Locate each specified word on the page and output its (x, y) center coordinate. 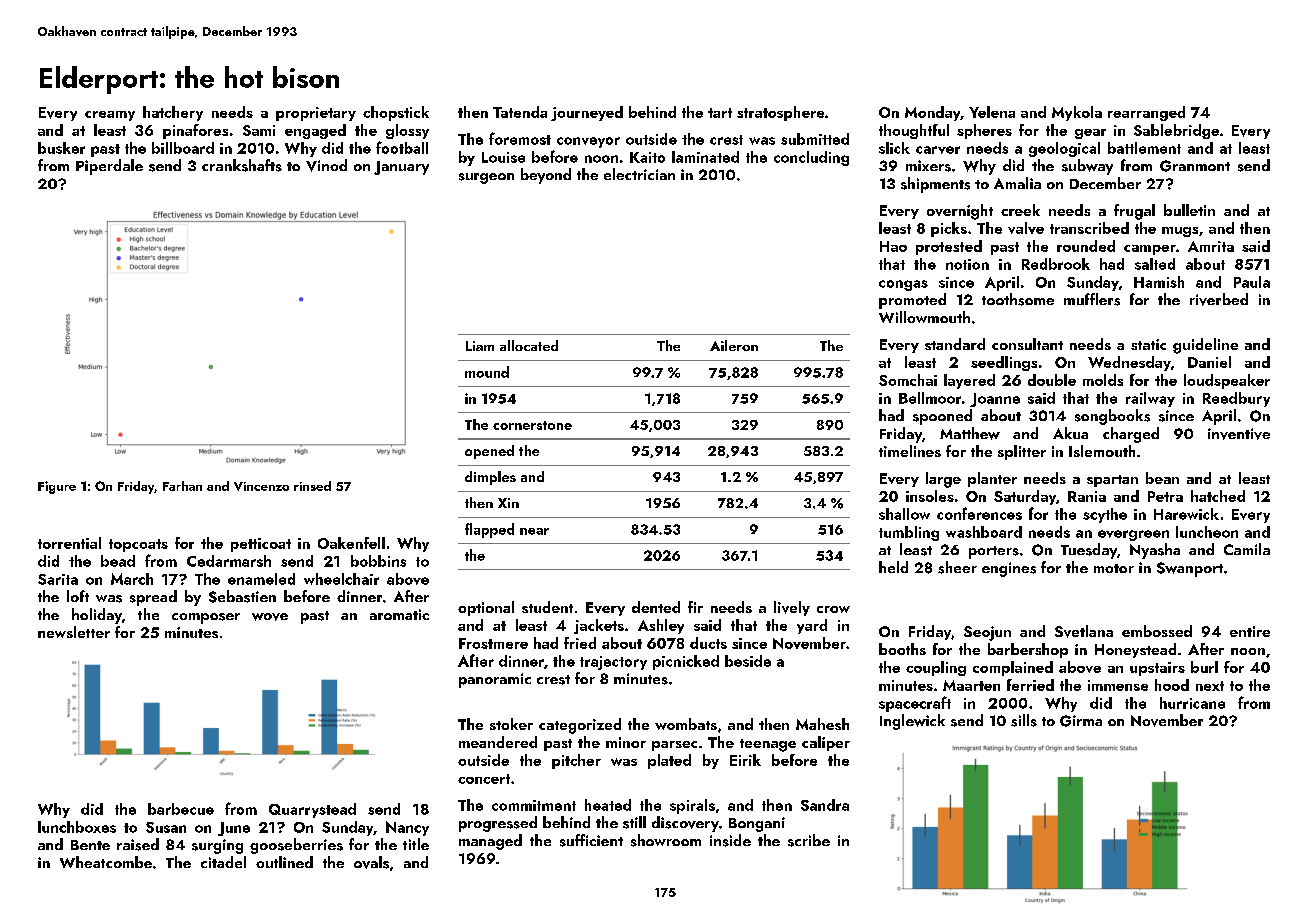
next (1210, 686)
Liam (480, 346)
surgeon (486, 178)
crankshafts (242, 165)
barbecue (181, 809)
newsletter (74, 632)
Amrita (1211, 246)
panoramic (495, 680)
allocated (529, 345)
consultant (1027, 344)
